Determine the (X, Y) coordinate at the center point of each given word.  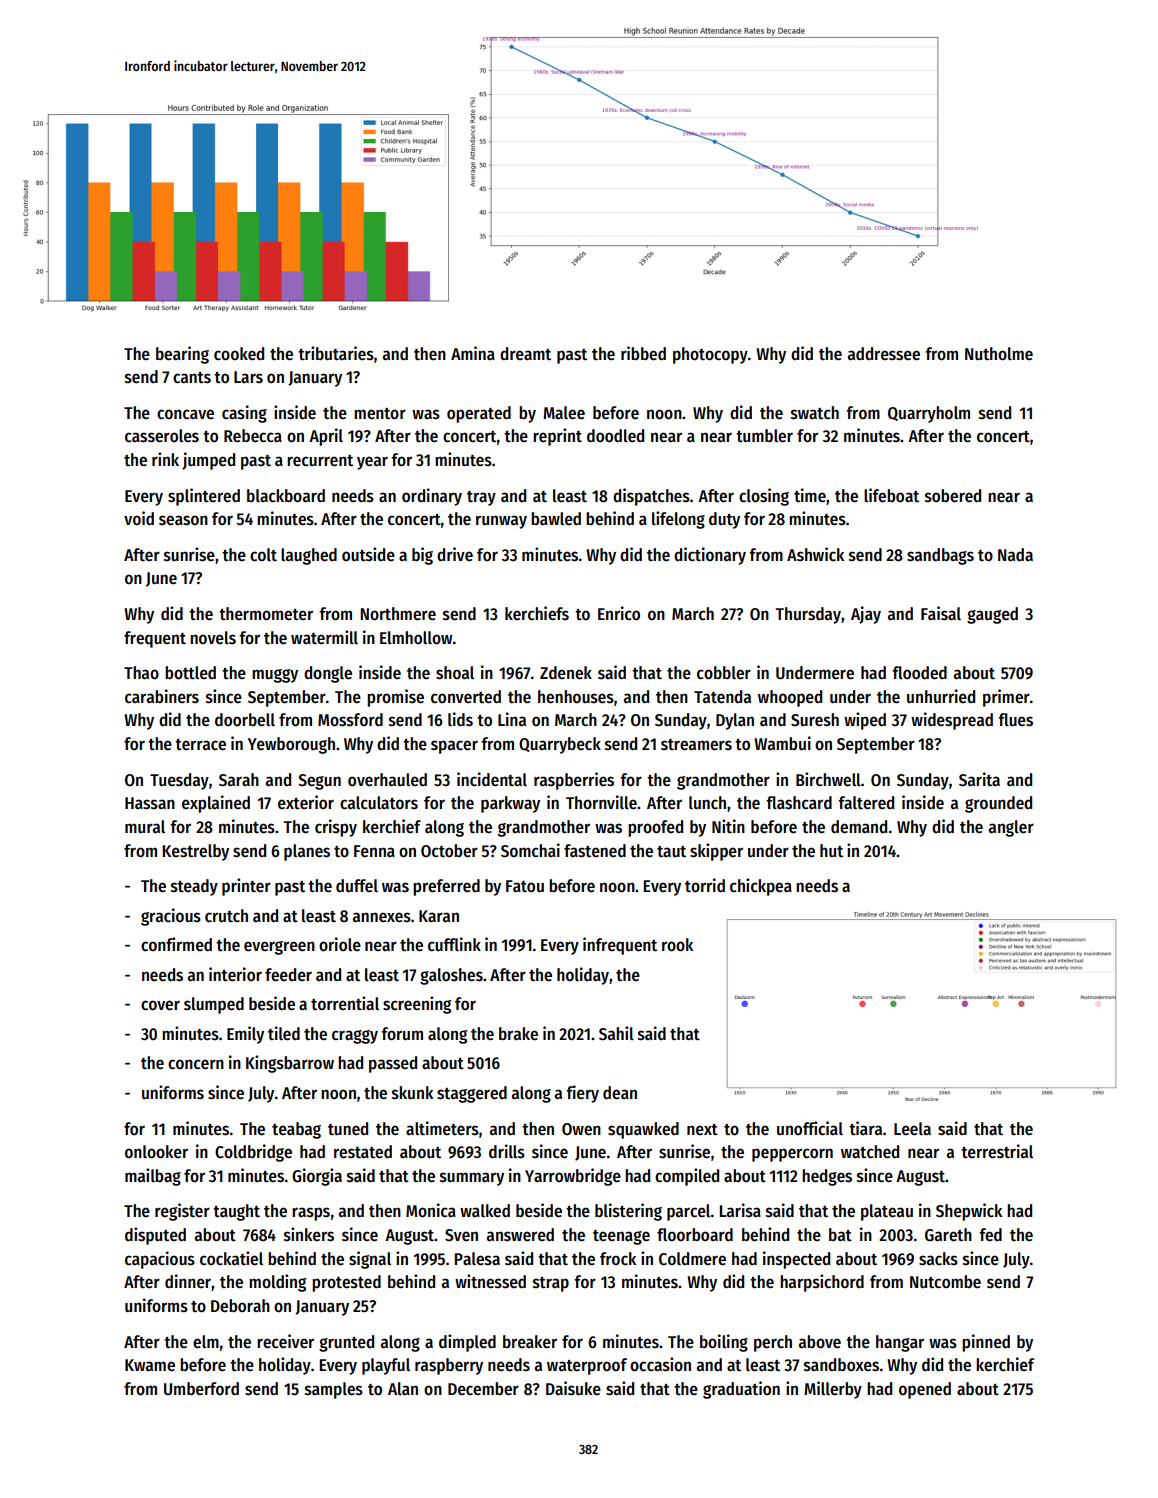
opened (925, 1390)
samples (334, 1390)
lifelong (678, 520)
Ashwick (815, 554)
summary (472, 1179)
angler (1011, 828)
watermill (324, 637)
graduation (741, 1390)
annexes (382, 917)
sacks (938, 1259)
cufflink (454, 944)
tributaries (336, 353)
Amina (473, 353)
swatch (815, 413)
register (182, 1212)
